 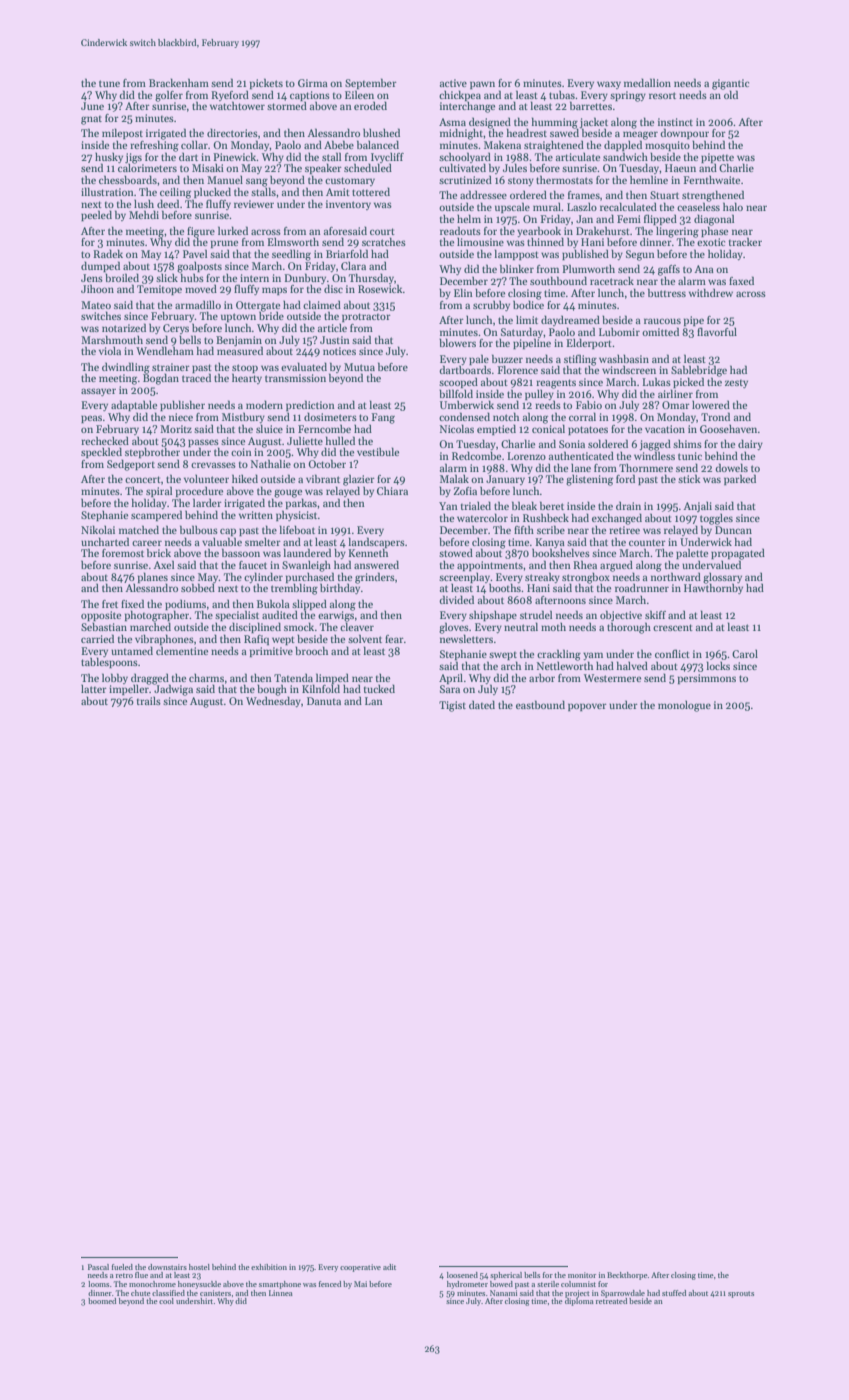 What do you see at coordinates (640, 135) in the page?
I see `meager` at bounding box center [640, 135].
